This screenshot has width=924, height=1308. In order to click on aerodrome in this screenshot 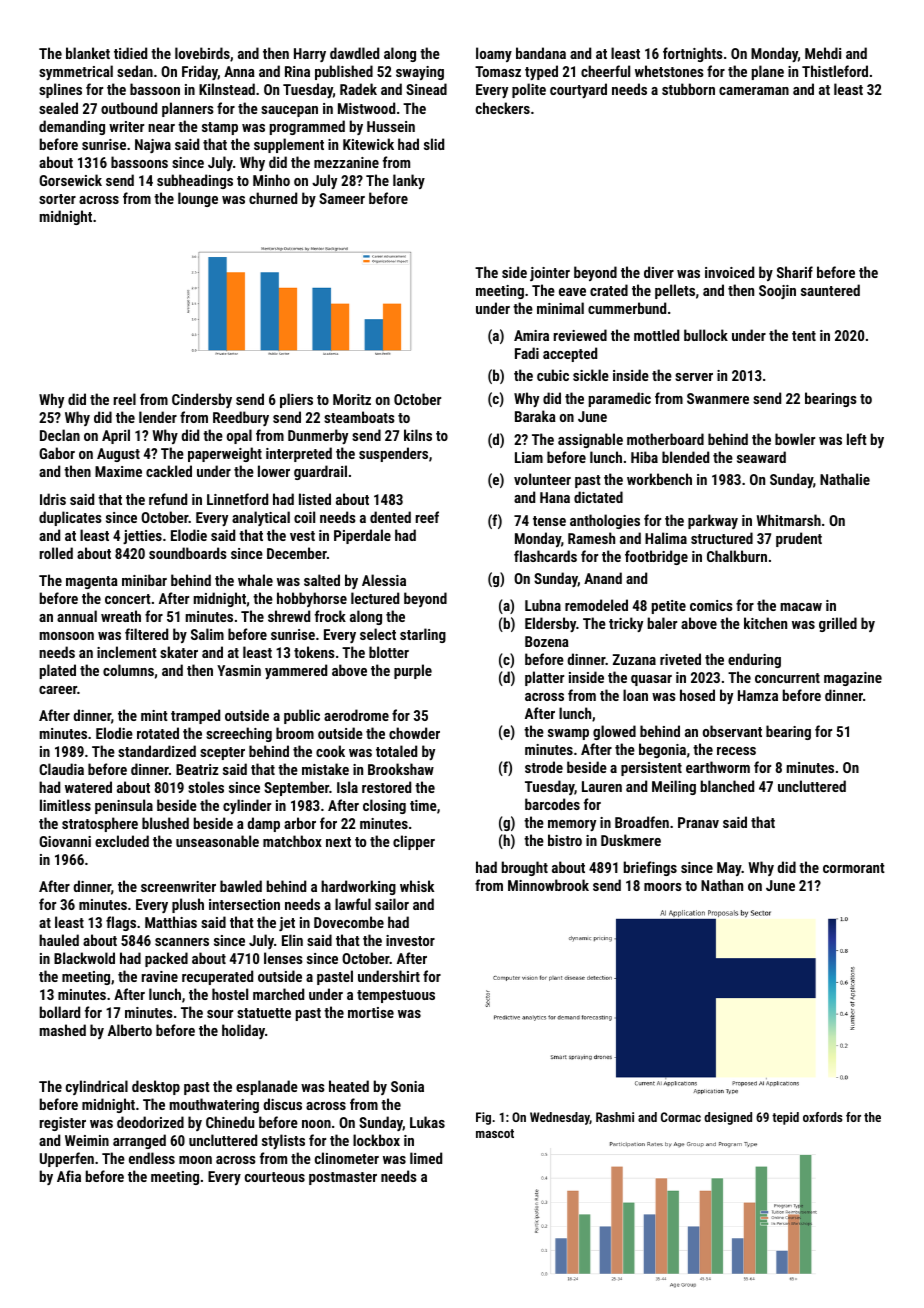, I will do `click(356, 715)`.
